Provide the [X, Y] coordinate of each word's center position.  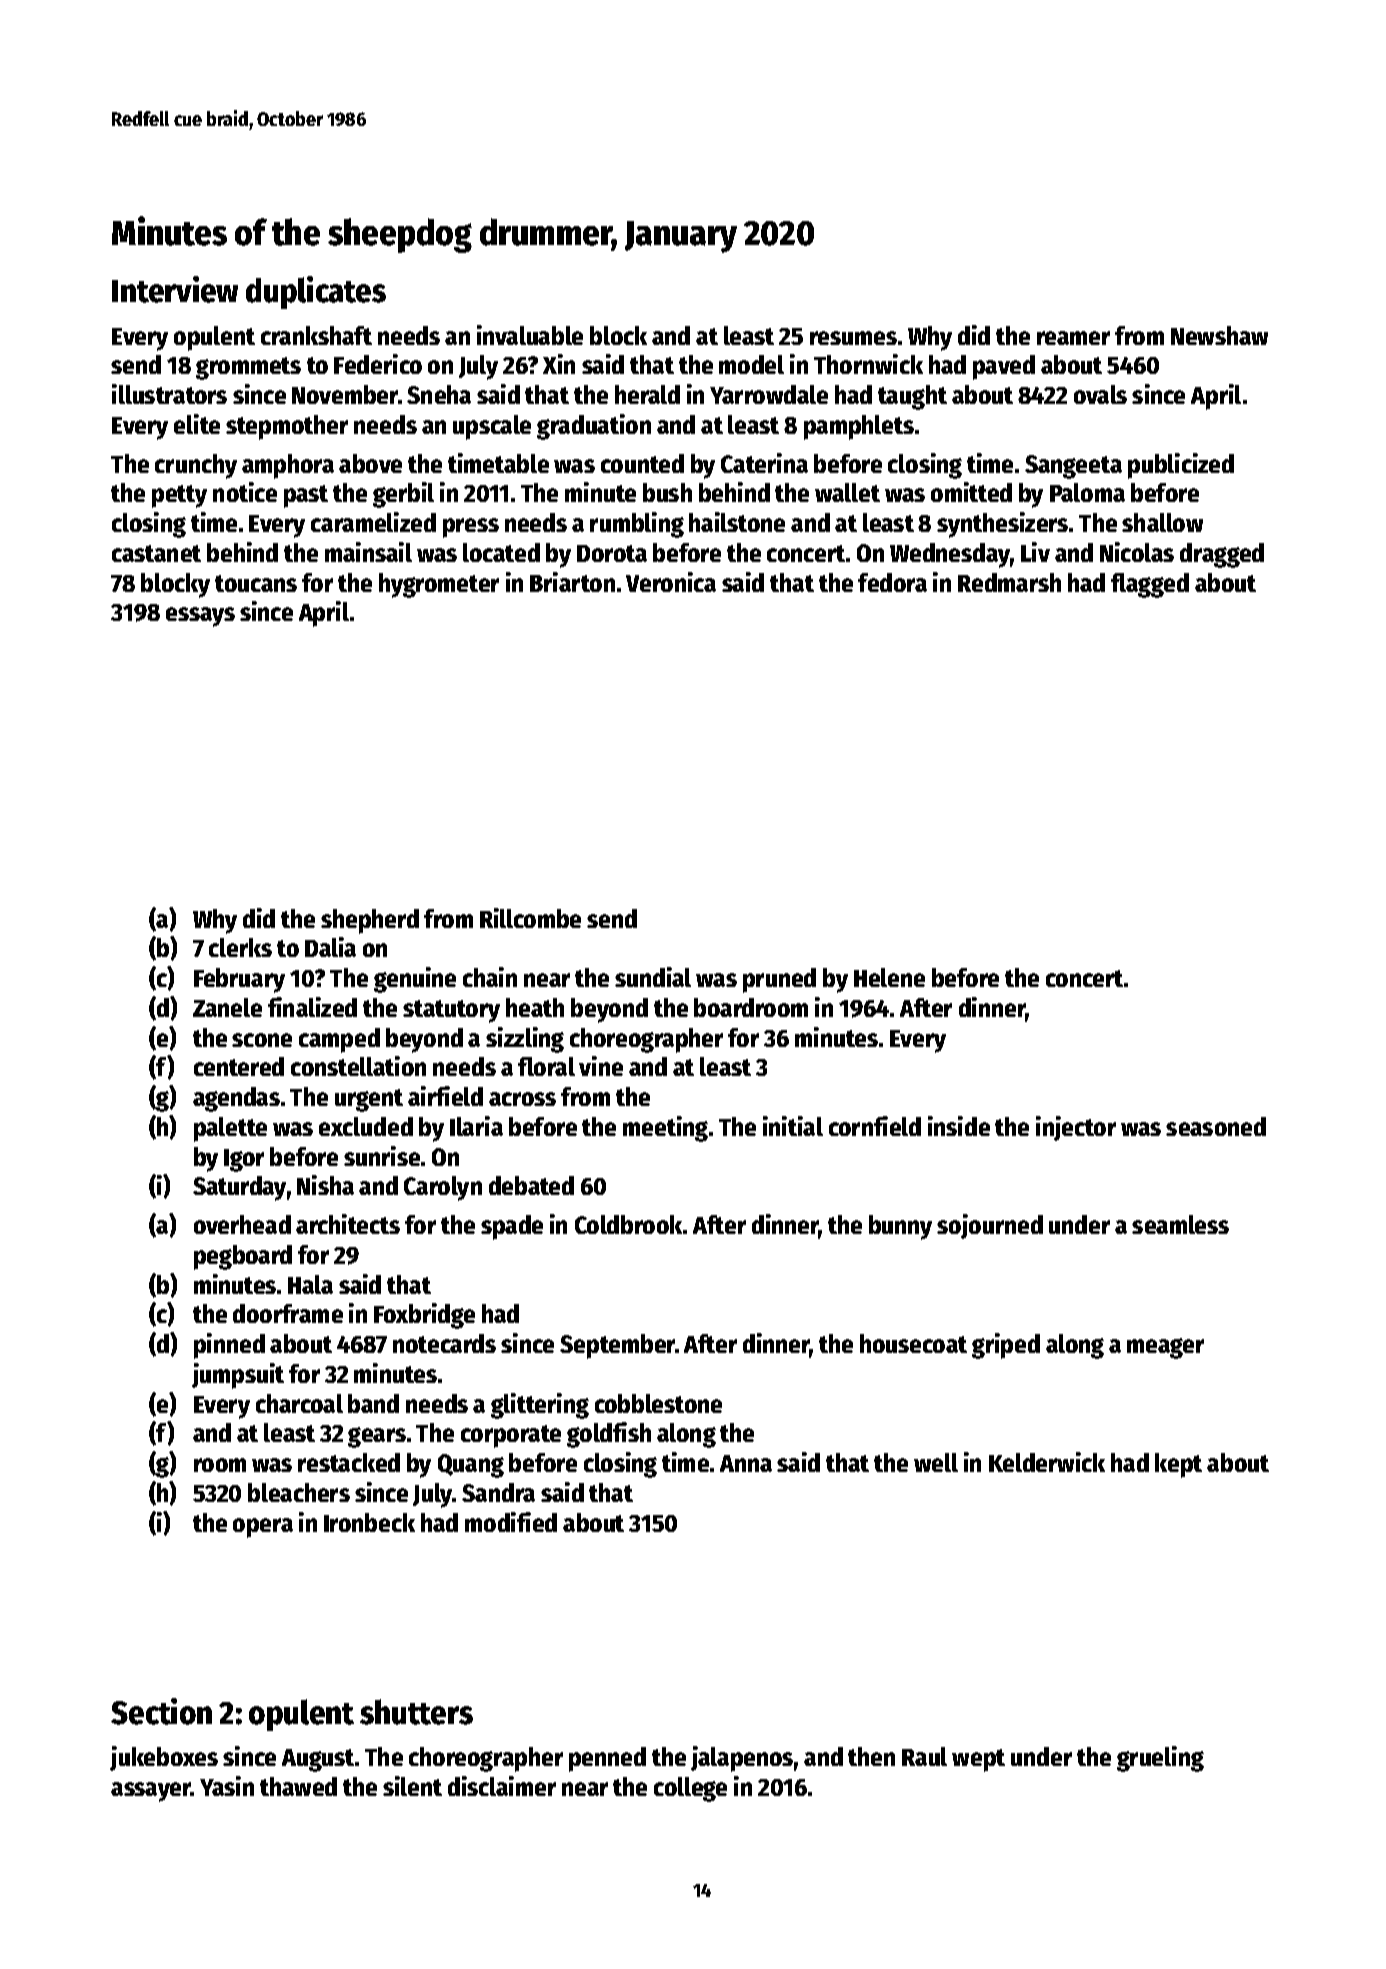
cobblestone [658, 1403]
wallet [847, 492]
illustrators [169, 394]
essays [200, 617]
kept [1178, 1465]
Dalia [330, 947]
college [690, 1789]
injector [1076, 1128]
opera [263, 1528]
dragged [1222, 555]
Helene [889, 977]
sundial [653, 977]
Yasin [227, 1786]
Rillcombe [530, 918]
